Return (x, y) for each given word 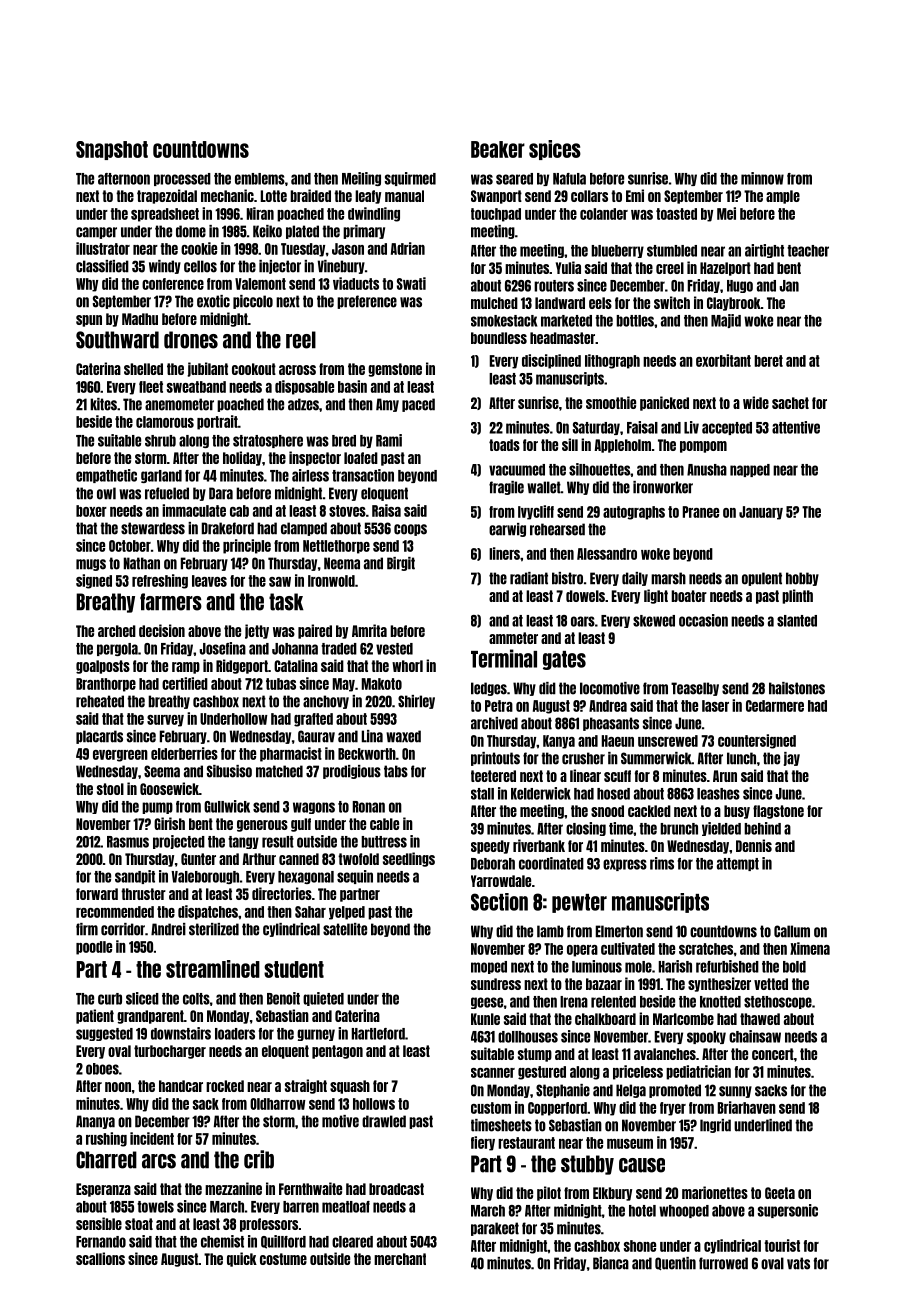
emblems (260, 179)
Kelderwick (541, 793)
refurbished (727, 966)
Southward (117, 340)
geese (487, 1003)
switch (672, 302)
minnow (762, 178)
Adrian (408, 248)
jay (792, 759)
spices (555, 150)
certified (185, 683)
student (294, 969)
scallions (100, 1258)
